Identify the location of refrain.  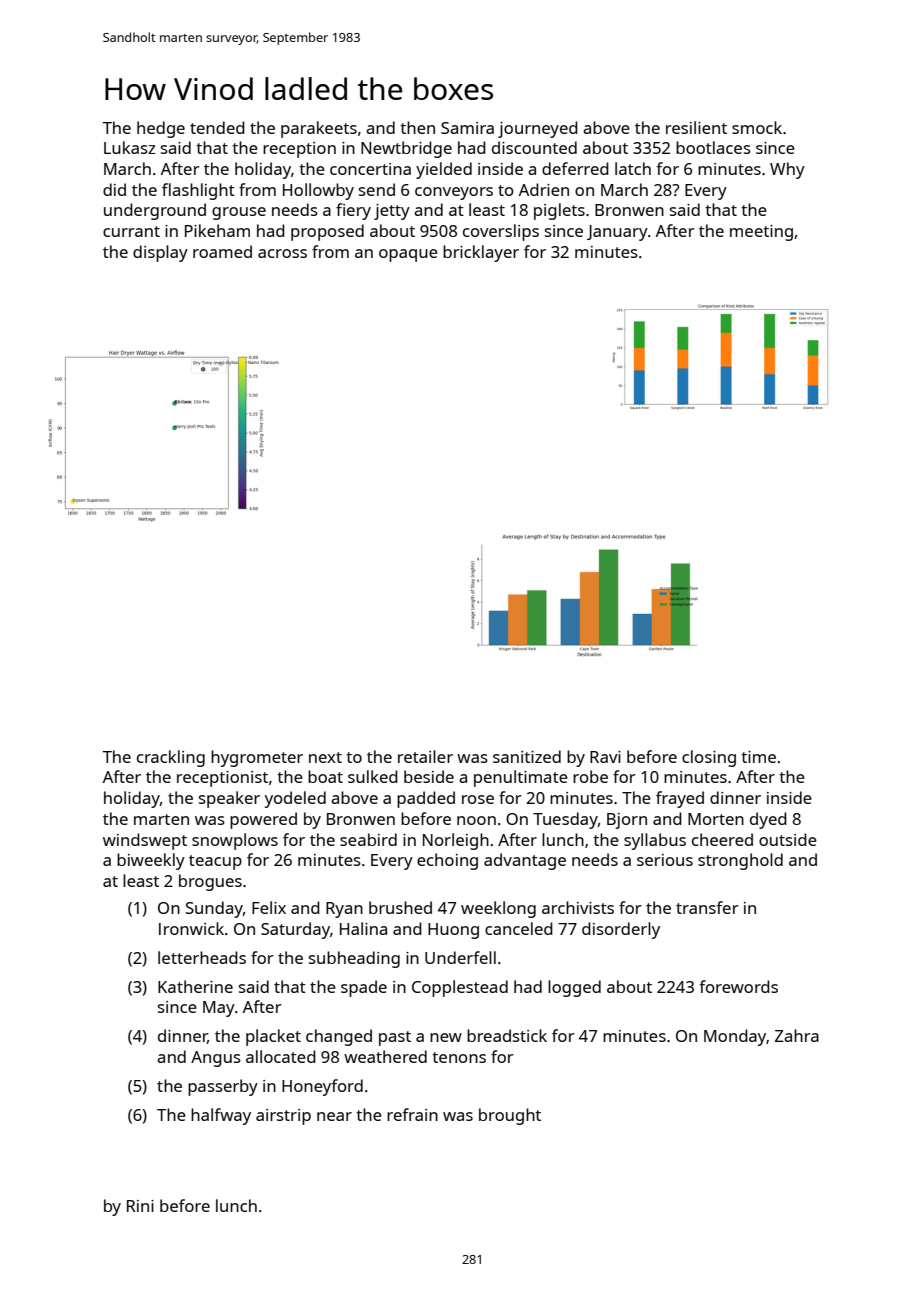
(412, 1114).
